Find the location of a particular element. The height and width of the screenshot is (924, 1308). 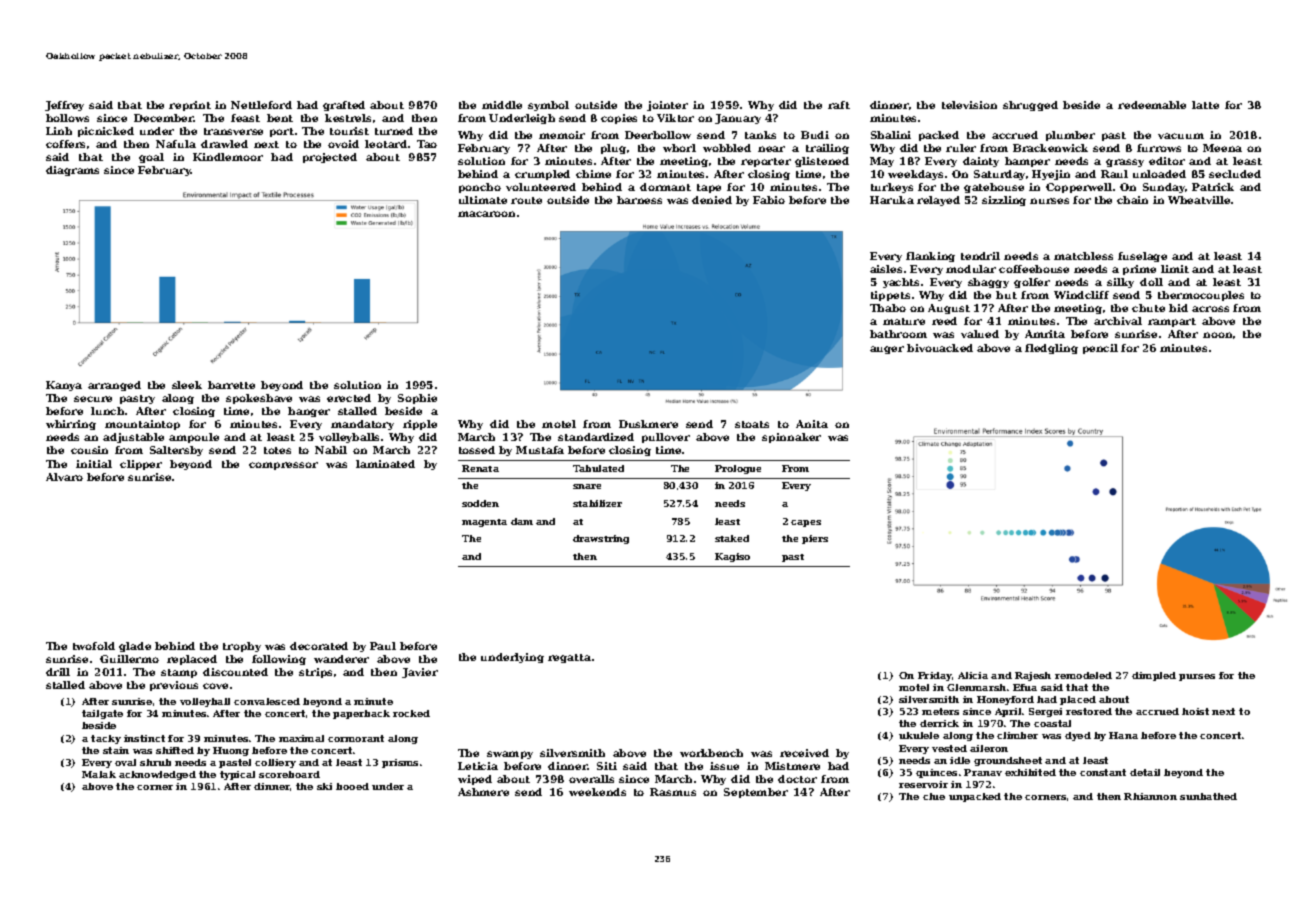

drill is located at coordinates (58, 672).
